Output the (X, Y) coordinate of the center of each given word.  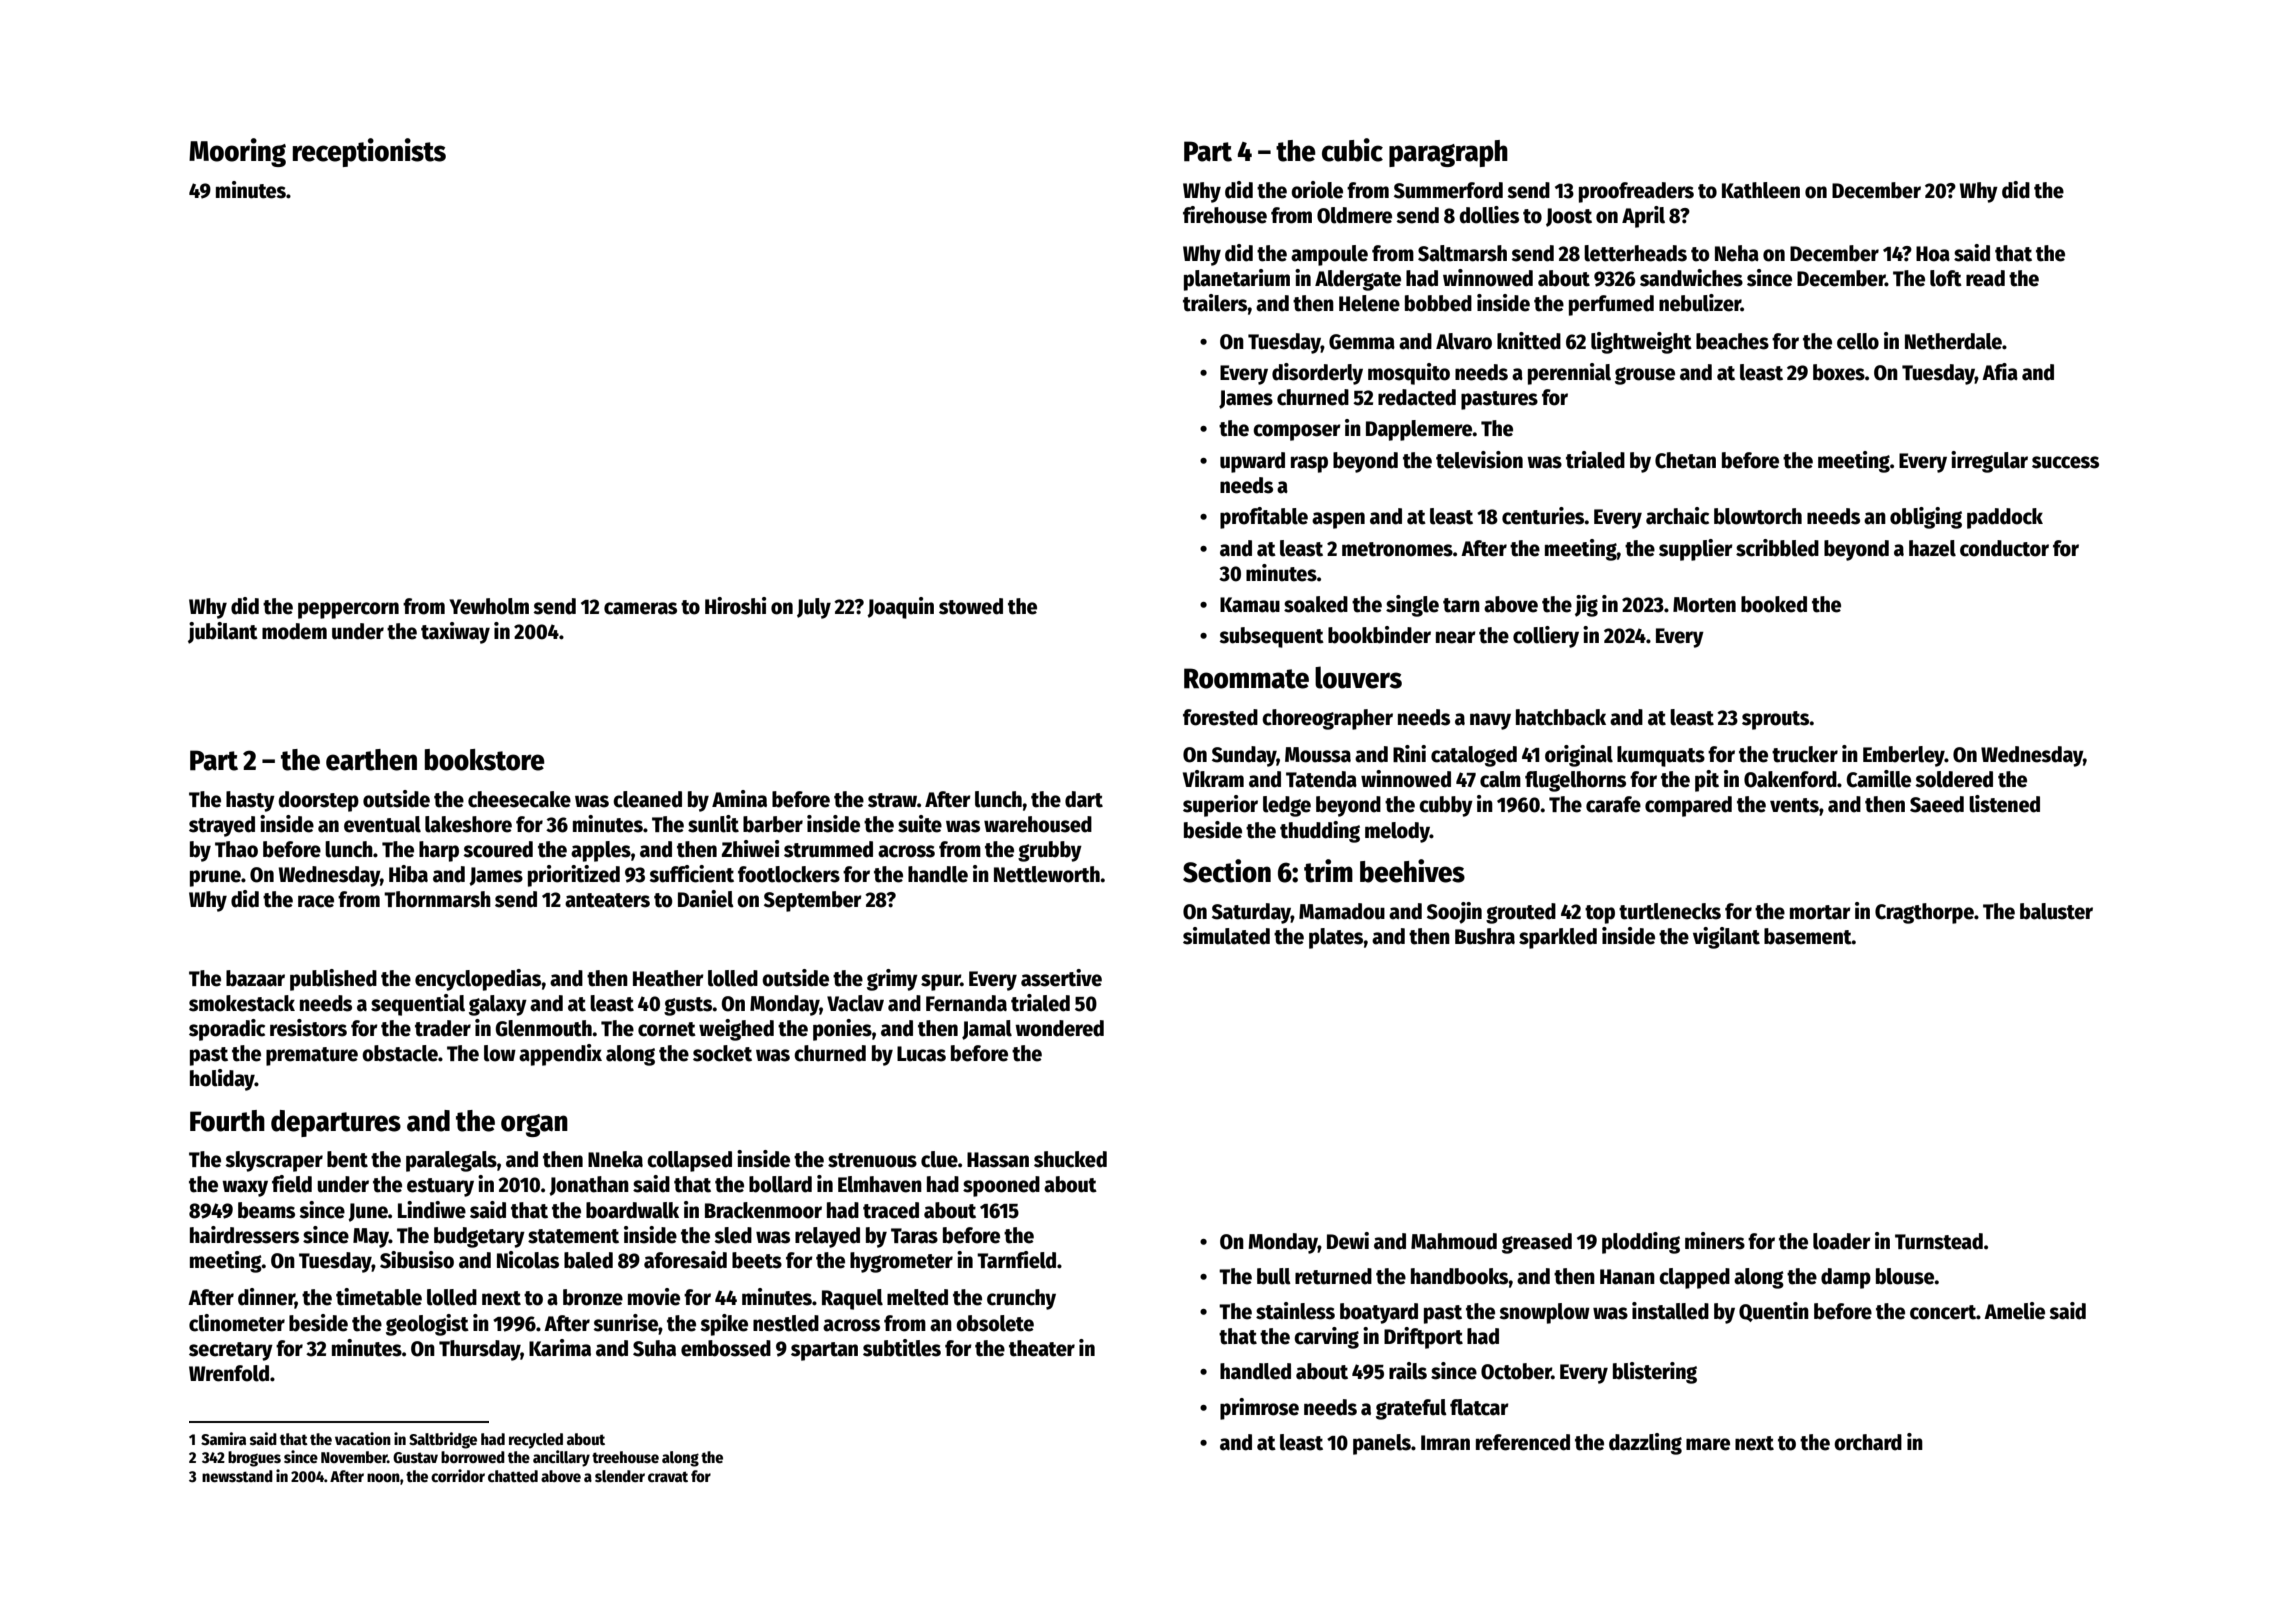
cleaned (647, 799)
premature (312, 1056)
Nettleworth (1047, 874)
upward (1252, 462)
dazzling (1645, 1444)
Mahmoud (1454, 1241)
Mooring (237, 152)
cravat (668, 1476)
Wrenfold (229, 1373)
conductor (2004, 548)
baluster (2056, 911)
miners (1715, 1241)
